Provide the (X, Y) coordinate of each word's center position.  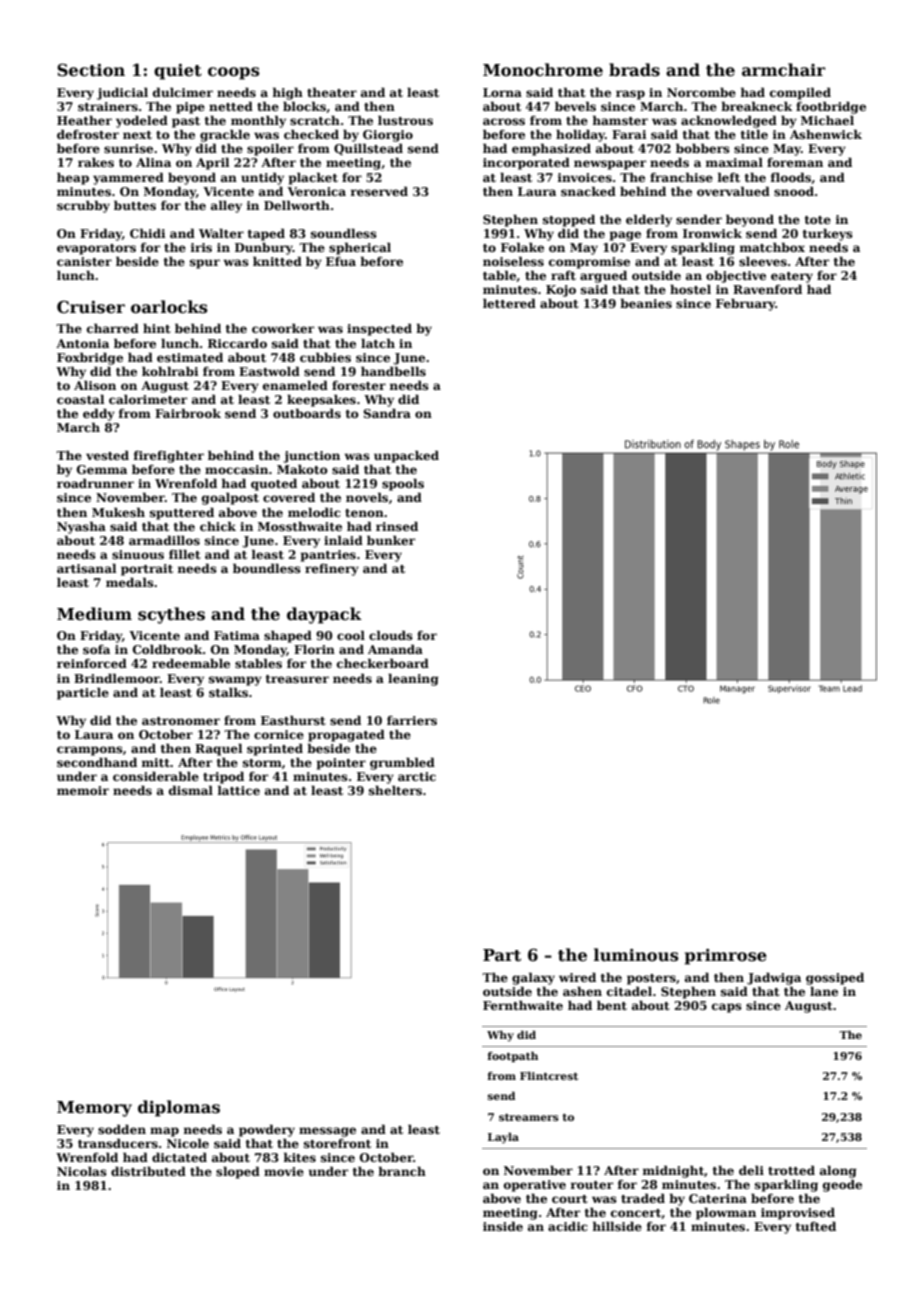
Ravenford (767, 289)
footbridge (831, 107)
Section (91, 70)
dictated (179, 1157)
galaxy (533, 978)
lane (824, 991)
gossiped (835, 978)
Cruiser (91, 307)
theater (332, 92)
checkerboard (383, 663)
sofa (96, 649)
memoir (83, 790)
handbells (393, 371)
